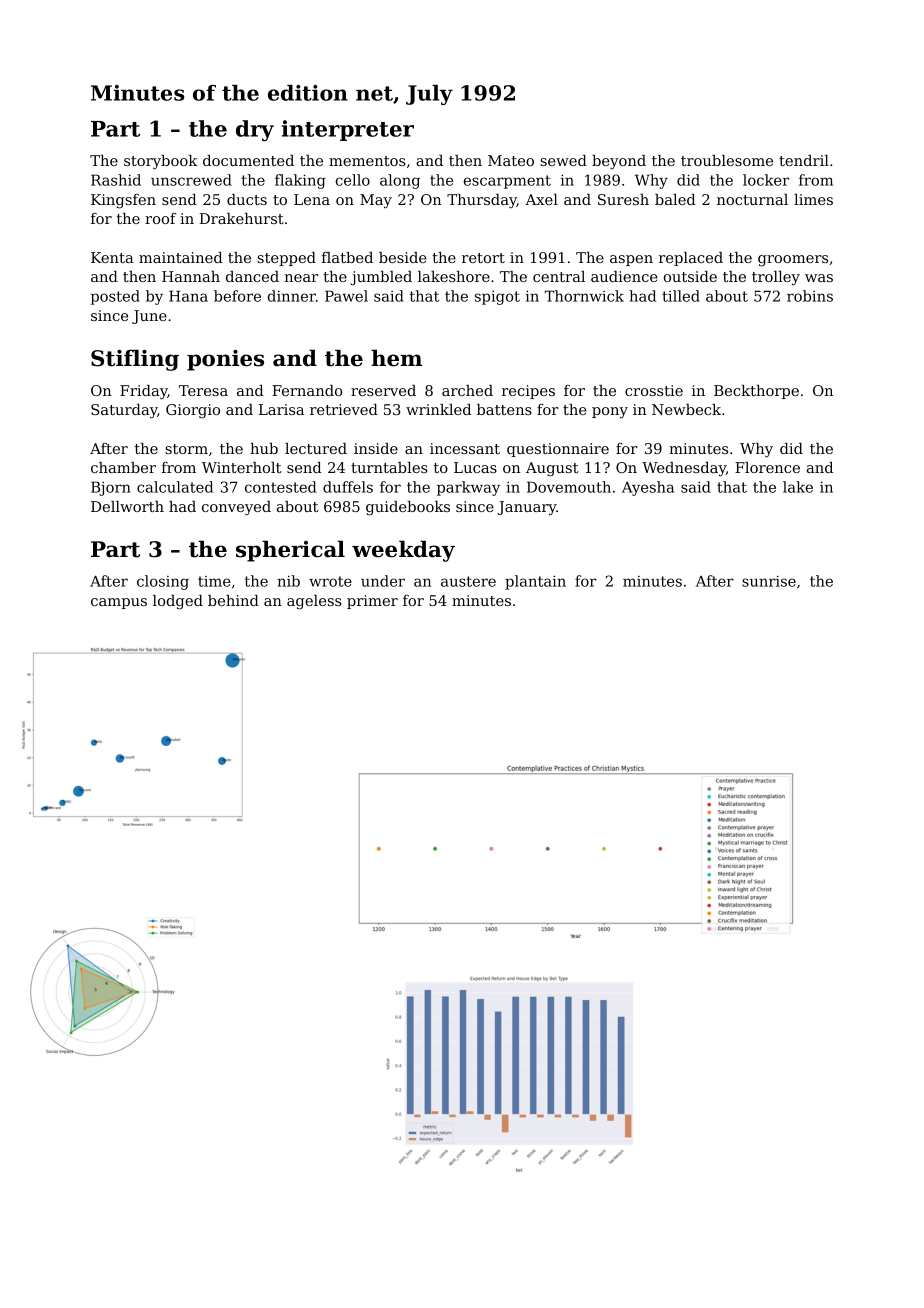  What do you see at coordinates (752, 199) in the image?
I see `nocturnal` at bounding box center [752, 199].
